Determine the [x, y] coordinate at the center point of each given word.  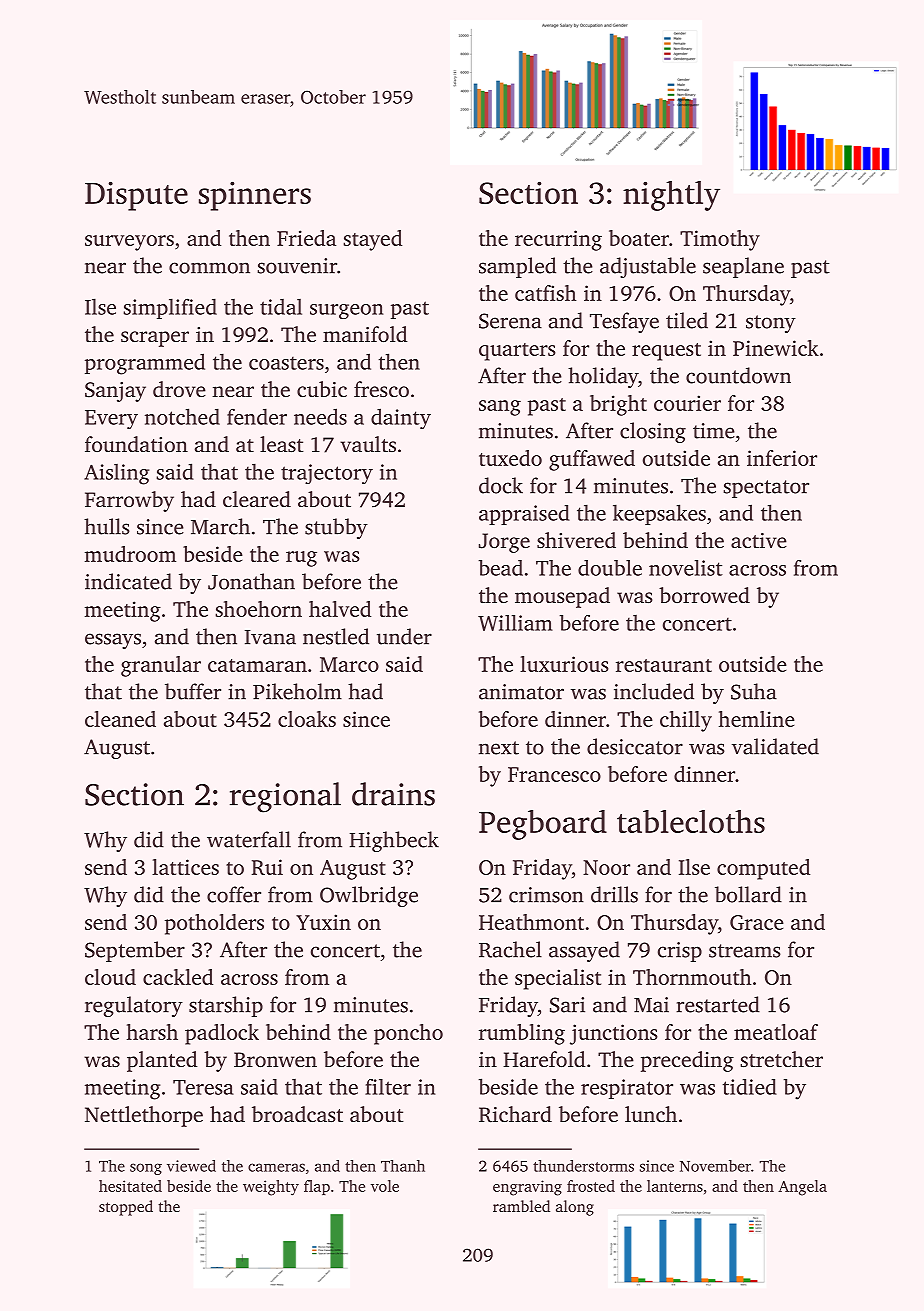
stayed [372, 240]
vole [385, 1186]
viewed [191, 1166]
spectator [766, 489]
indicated [128, 581]
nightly [671, 196]
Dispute [136, 196]
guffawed [592, 460]
